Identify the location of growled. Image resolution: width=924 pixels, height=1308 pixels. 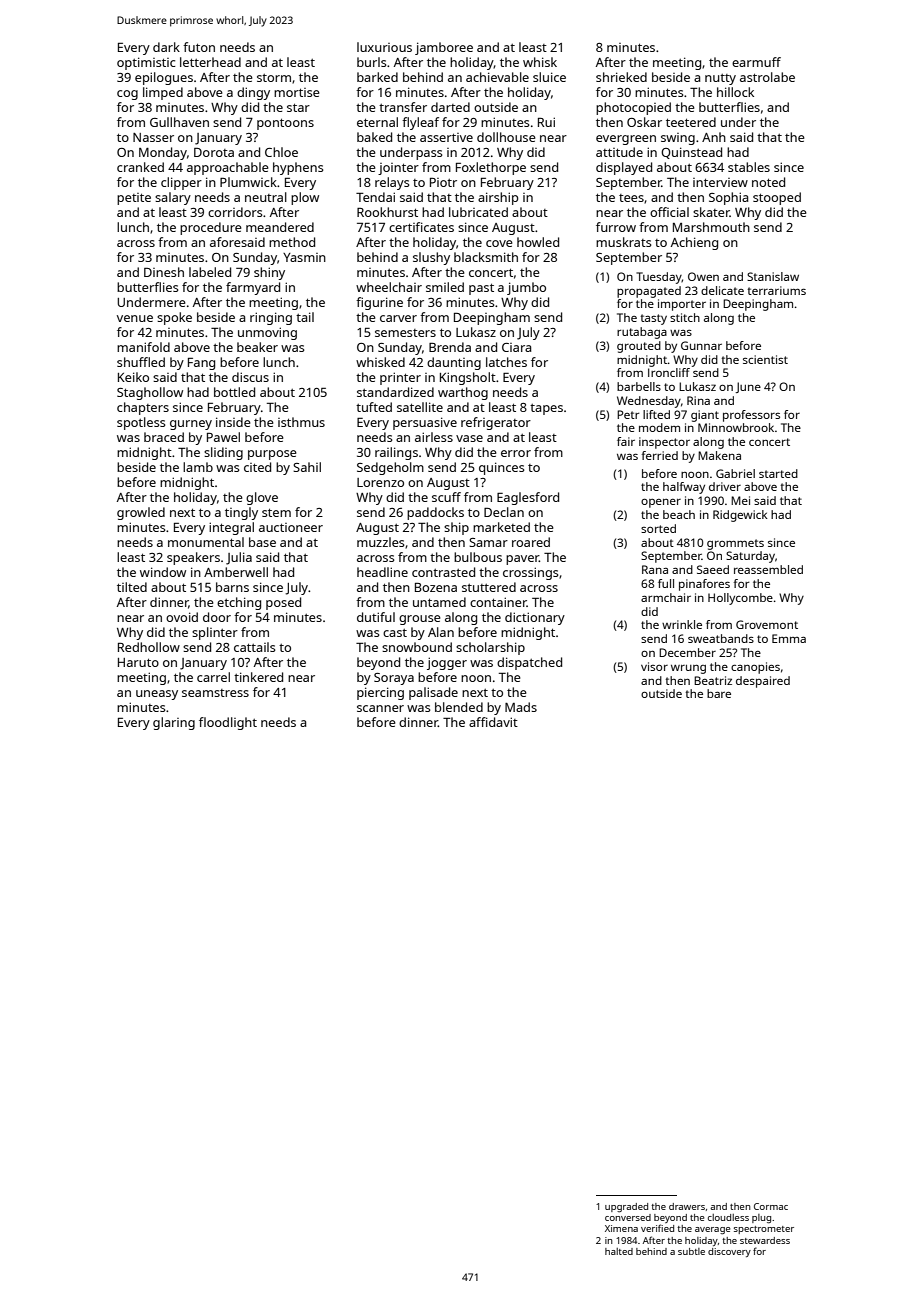
(141, 513).
